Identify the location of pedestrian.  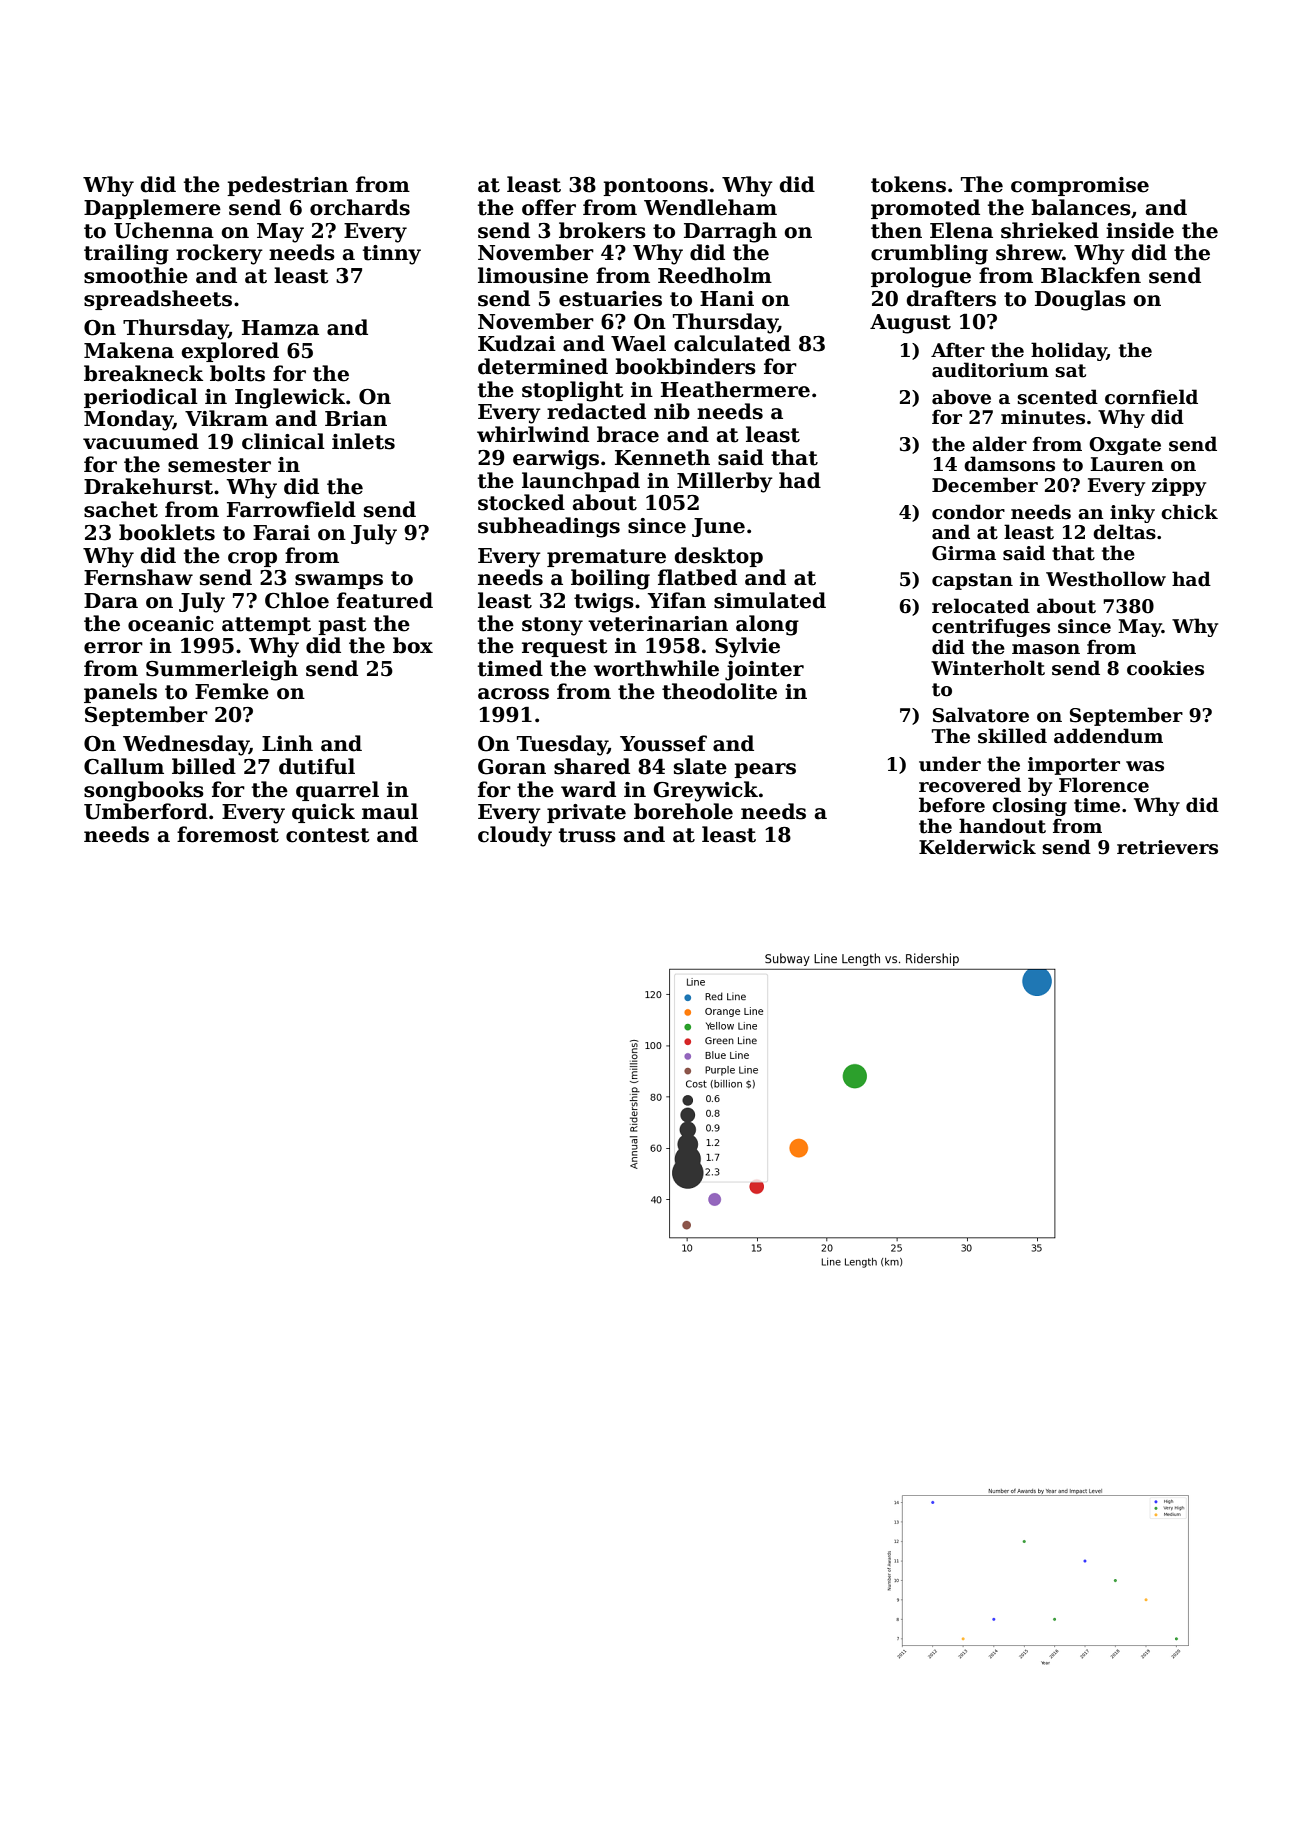
(287, 186).
